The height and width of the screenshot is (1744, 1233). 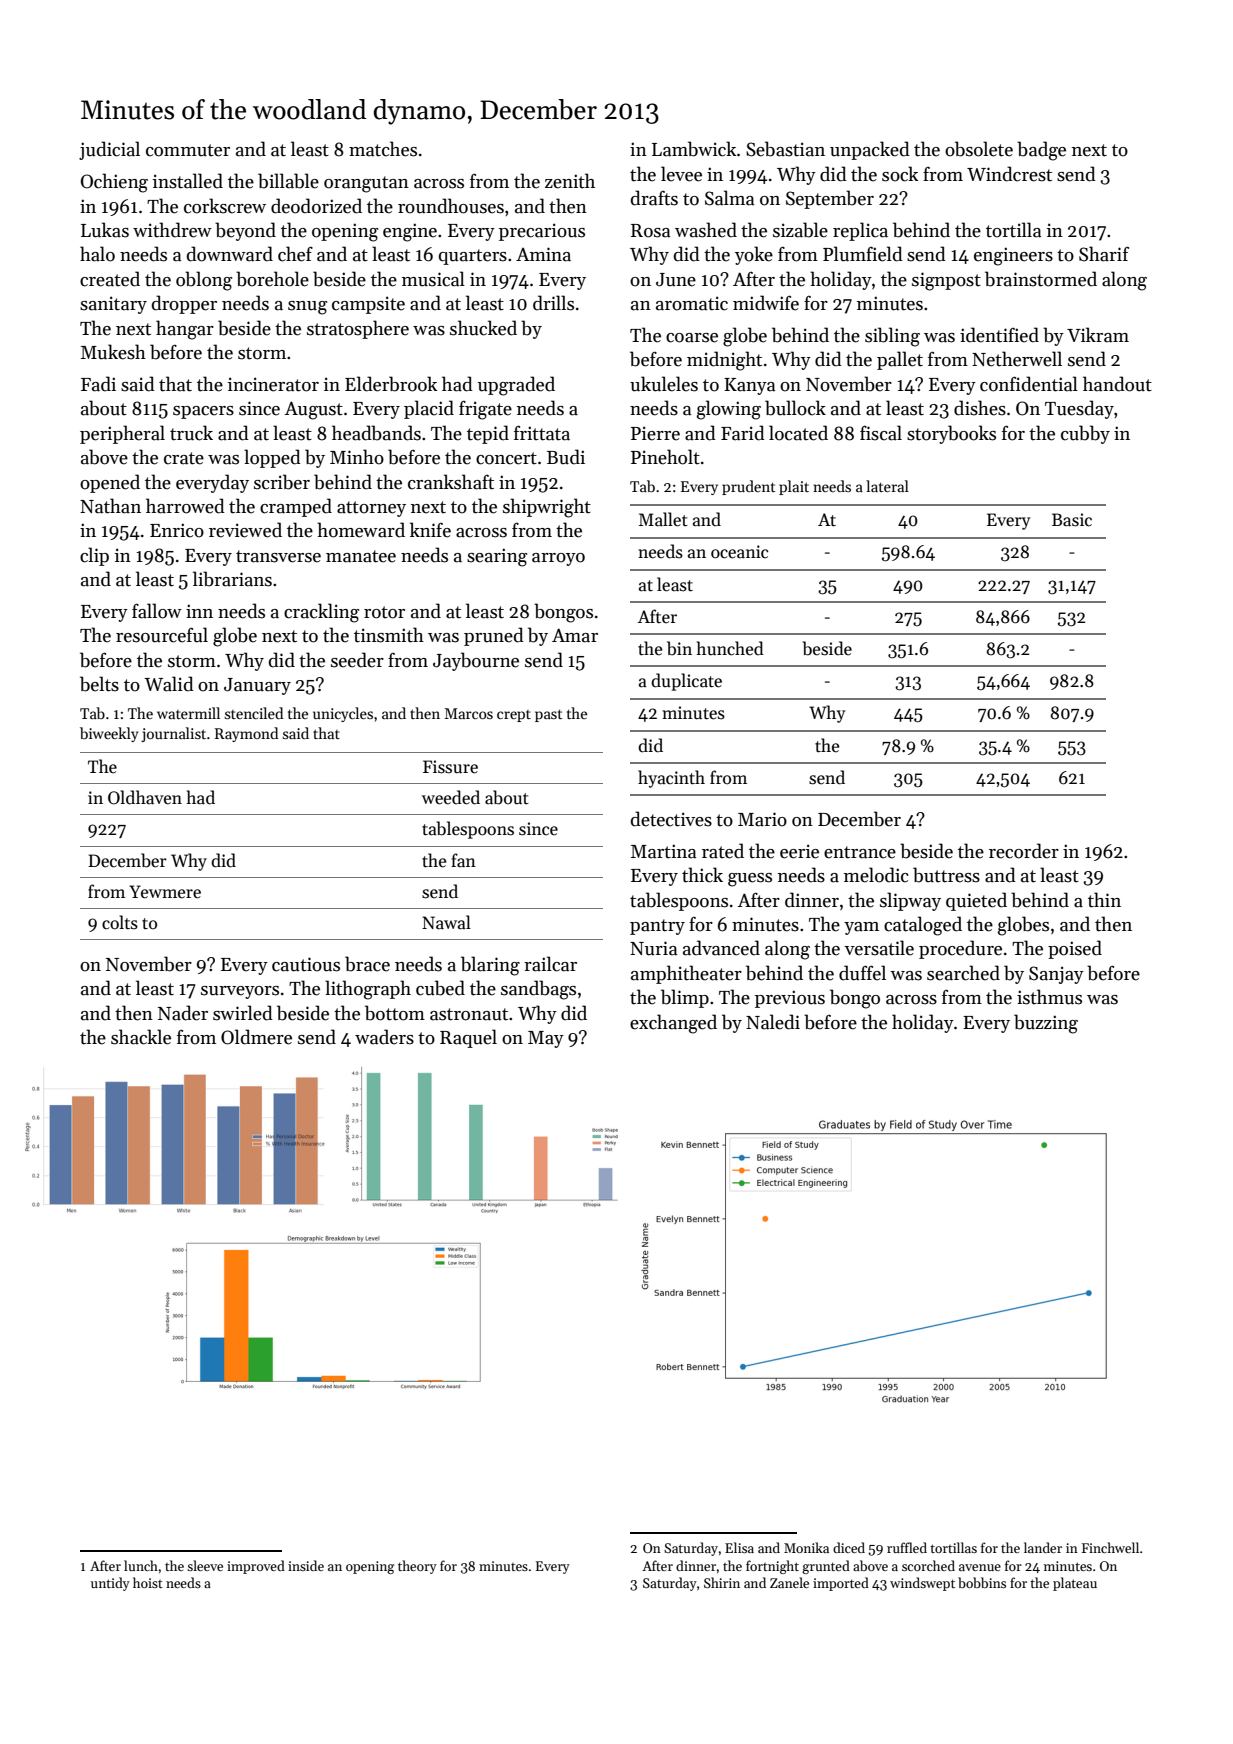 What do you see at coordinates (109, 150) in the screenshot?
I see `judicial` at bounding box center [109, 150].
